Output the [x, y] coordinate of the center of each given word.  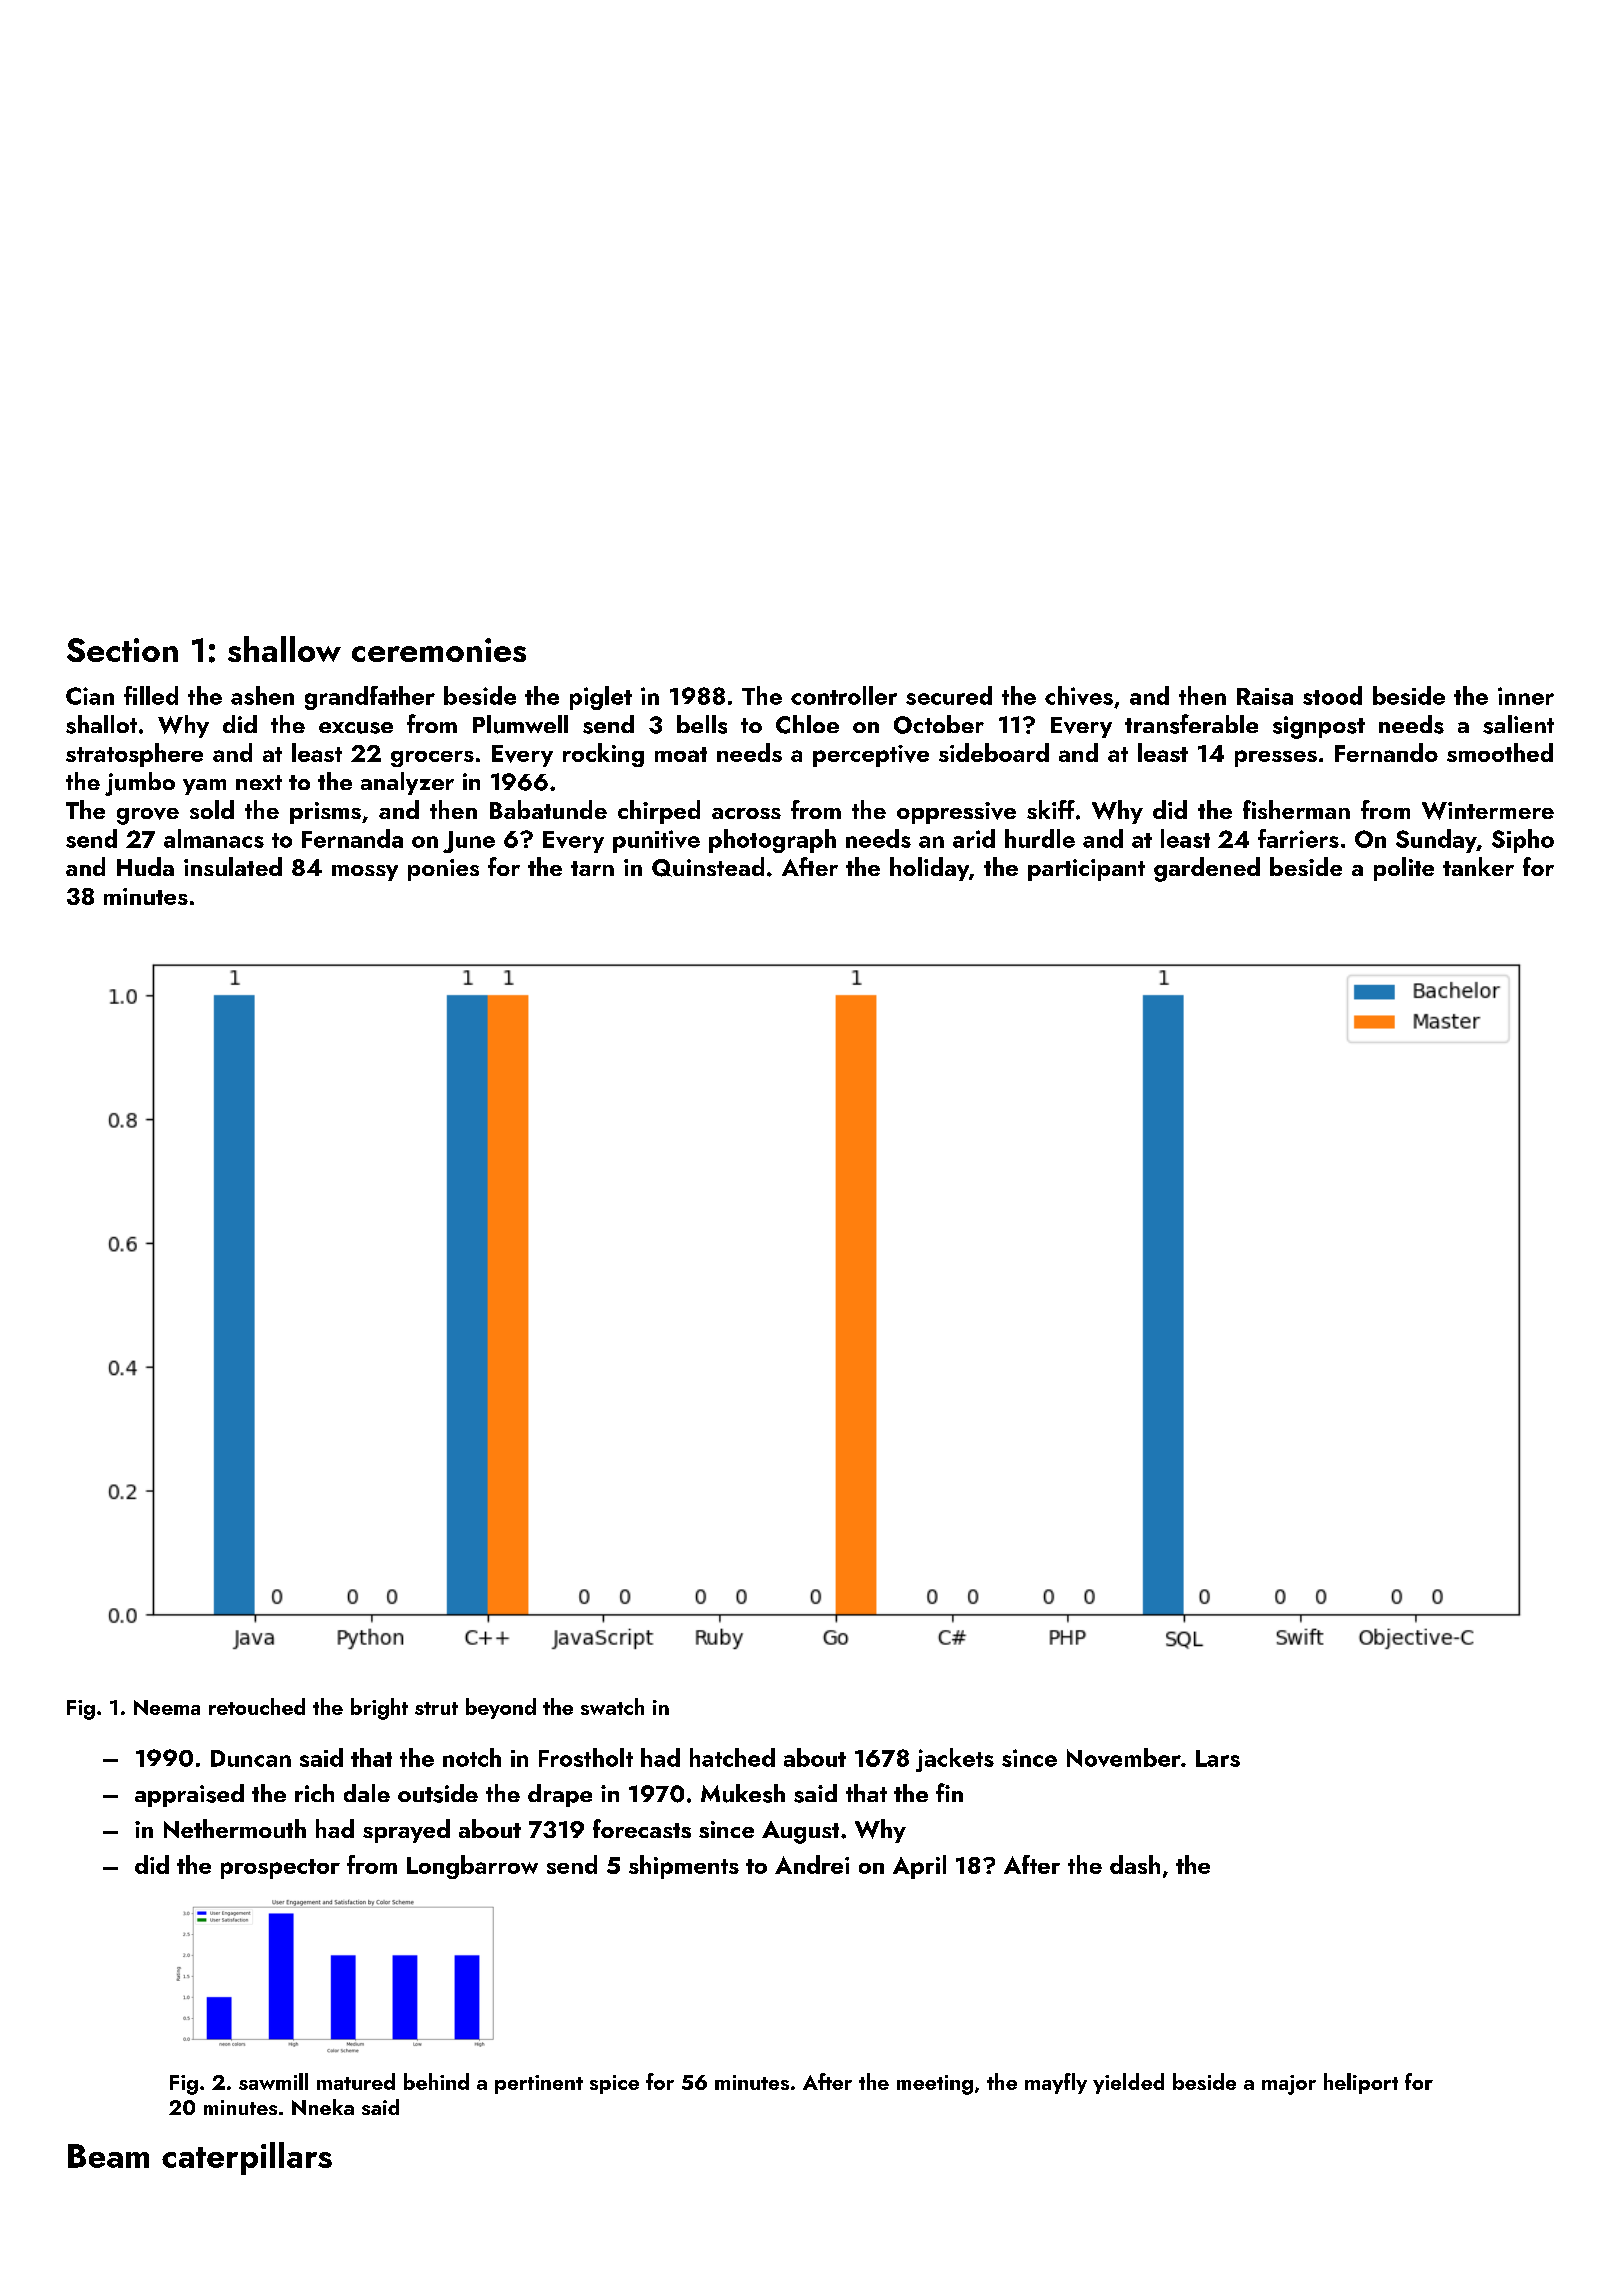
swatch [612, 1706]
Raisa [1265, 696]
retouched [257, 1706]
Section [122, 650]
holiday [929, 869]
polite [1404, 869]
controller [844, 695]
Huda [145, 866]
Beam [108, 2156]
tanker [1478, 866]
